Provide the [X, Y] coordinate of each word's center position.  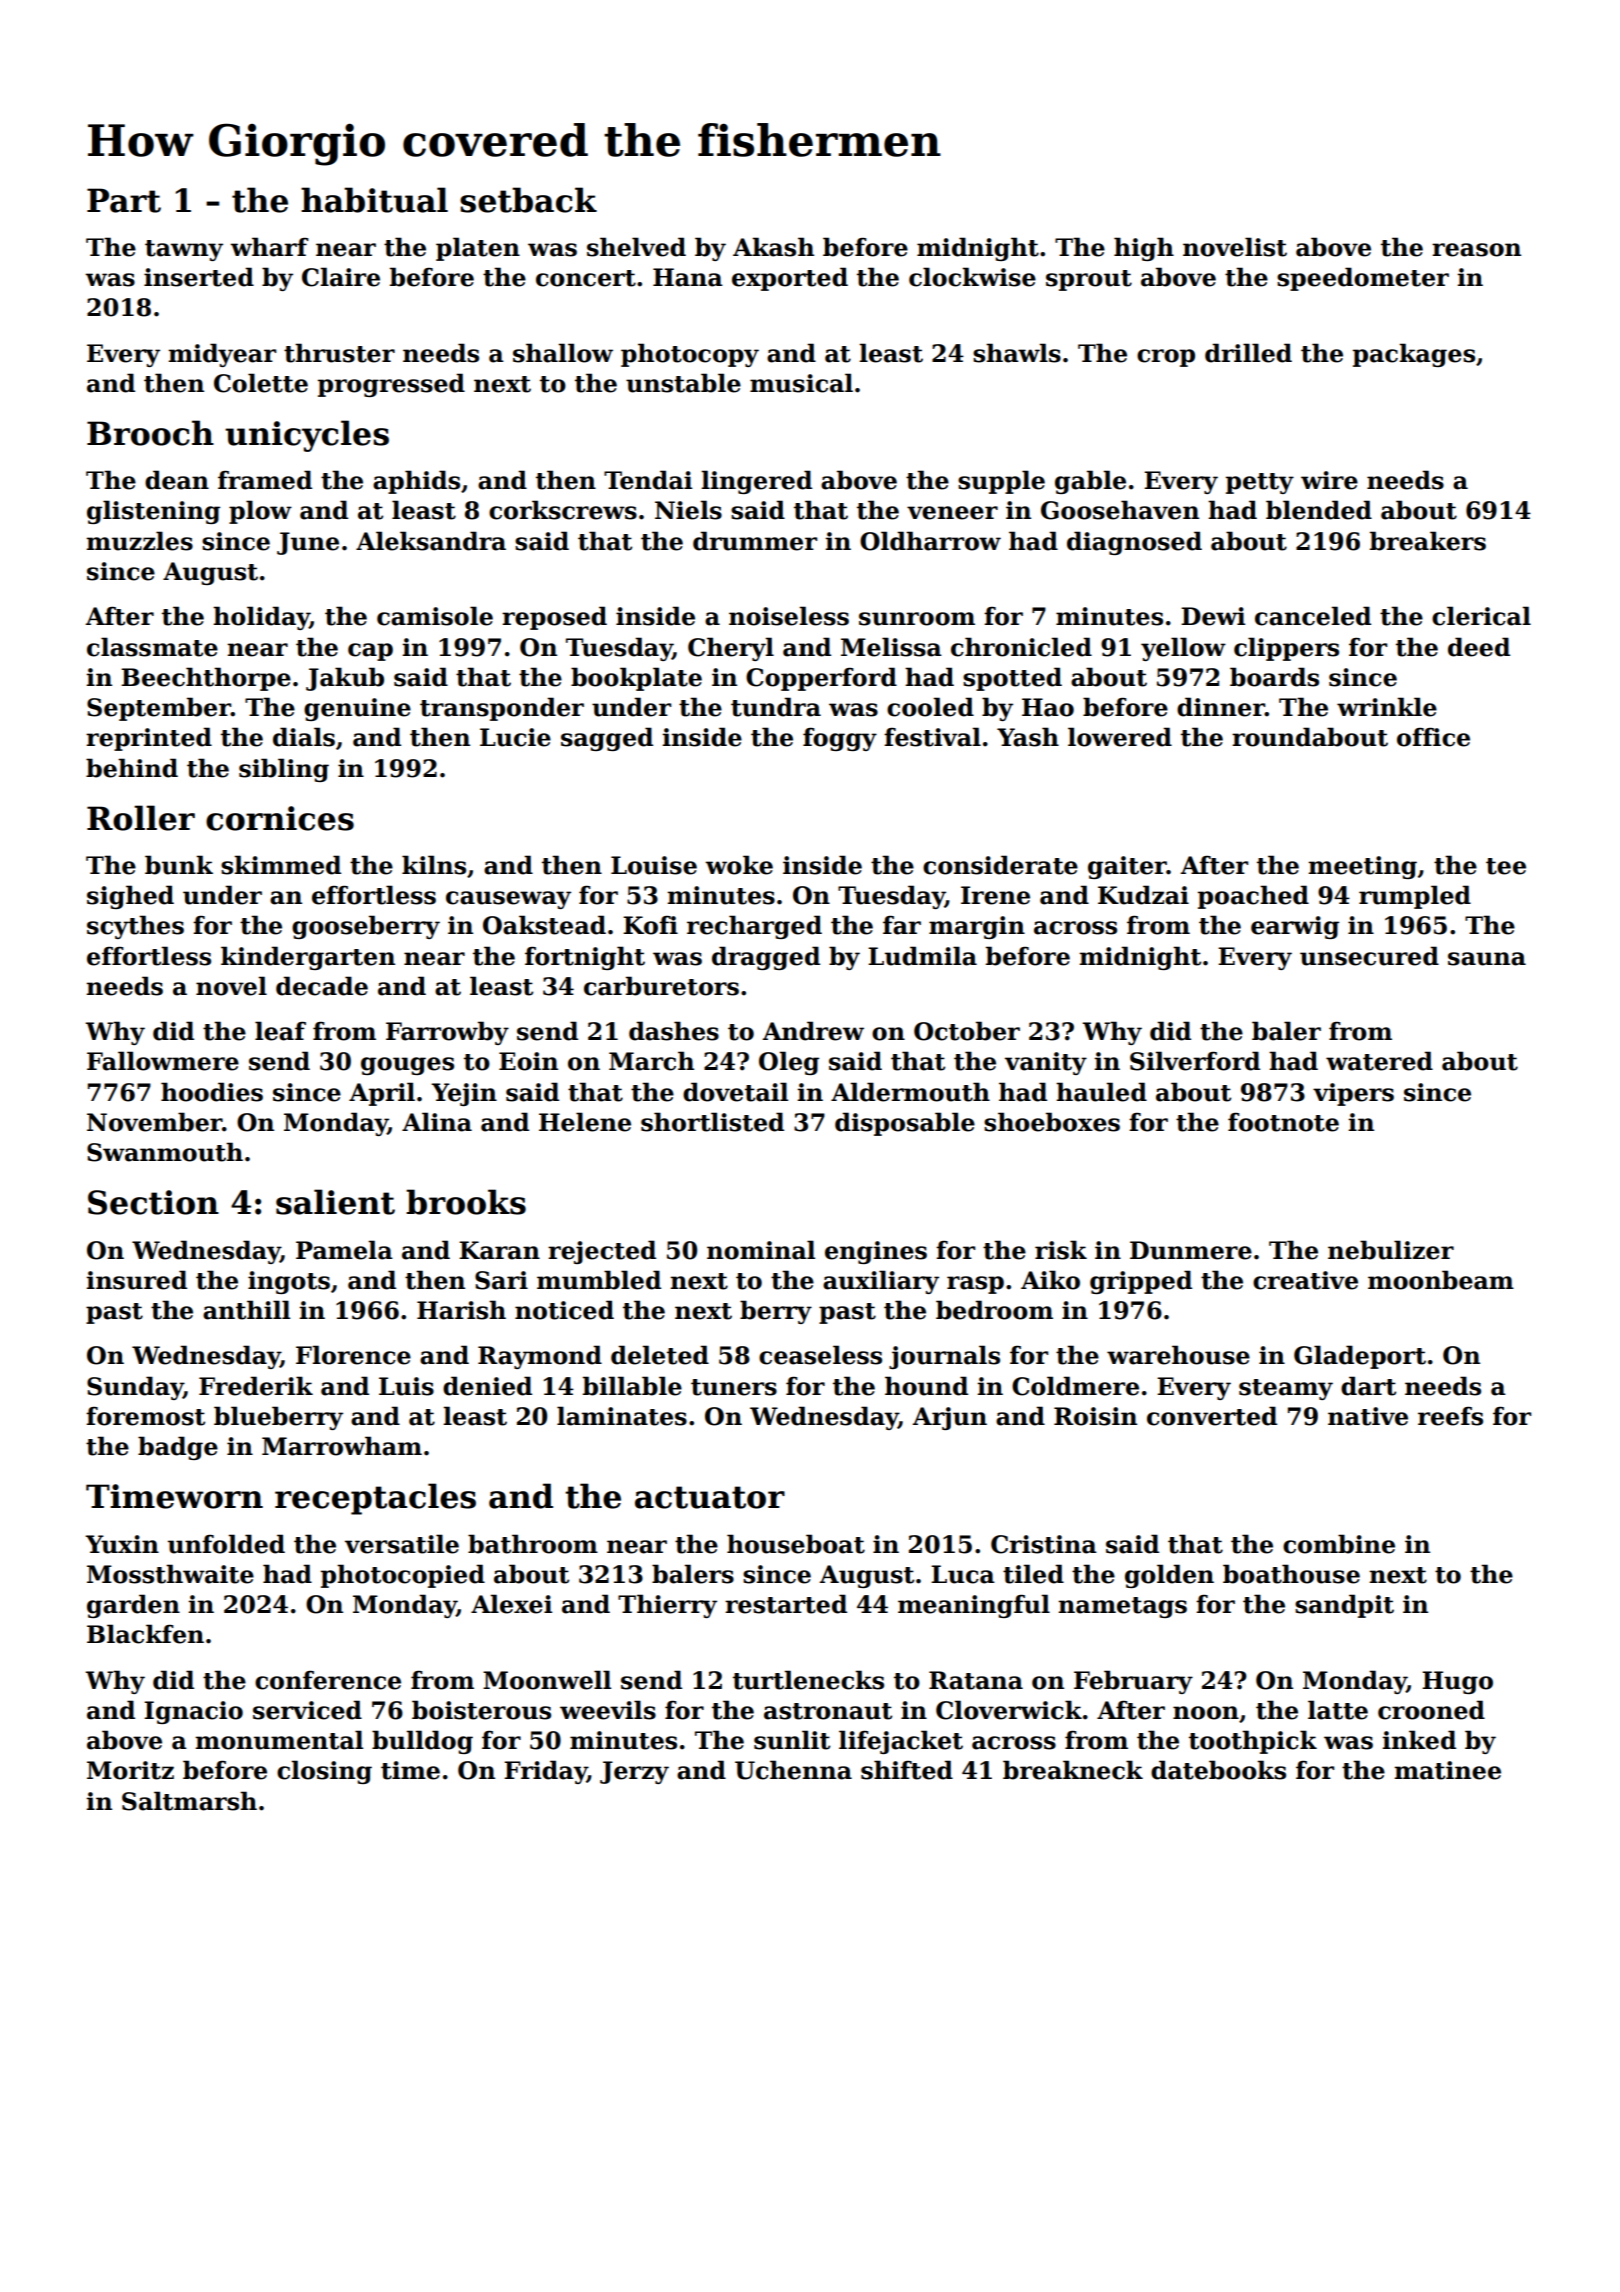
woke [739, 865]
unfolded [226, 1544]
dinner [1221, 707]
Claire [341, 277]
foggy [840, 739]
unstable [683, 383]
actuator [710, 1497]
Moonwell [547, 1680]
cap [370, 652]
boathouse [1291, 1574]
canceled [1313, 616]
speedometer [1363, 279]
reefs [1450, 1416]
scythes [135, 927]
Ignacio [193, 1712]
